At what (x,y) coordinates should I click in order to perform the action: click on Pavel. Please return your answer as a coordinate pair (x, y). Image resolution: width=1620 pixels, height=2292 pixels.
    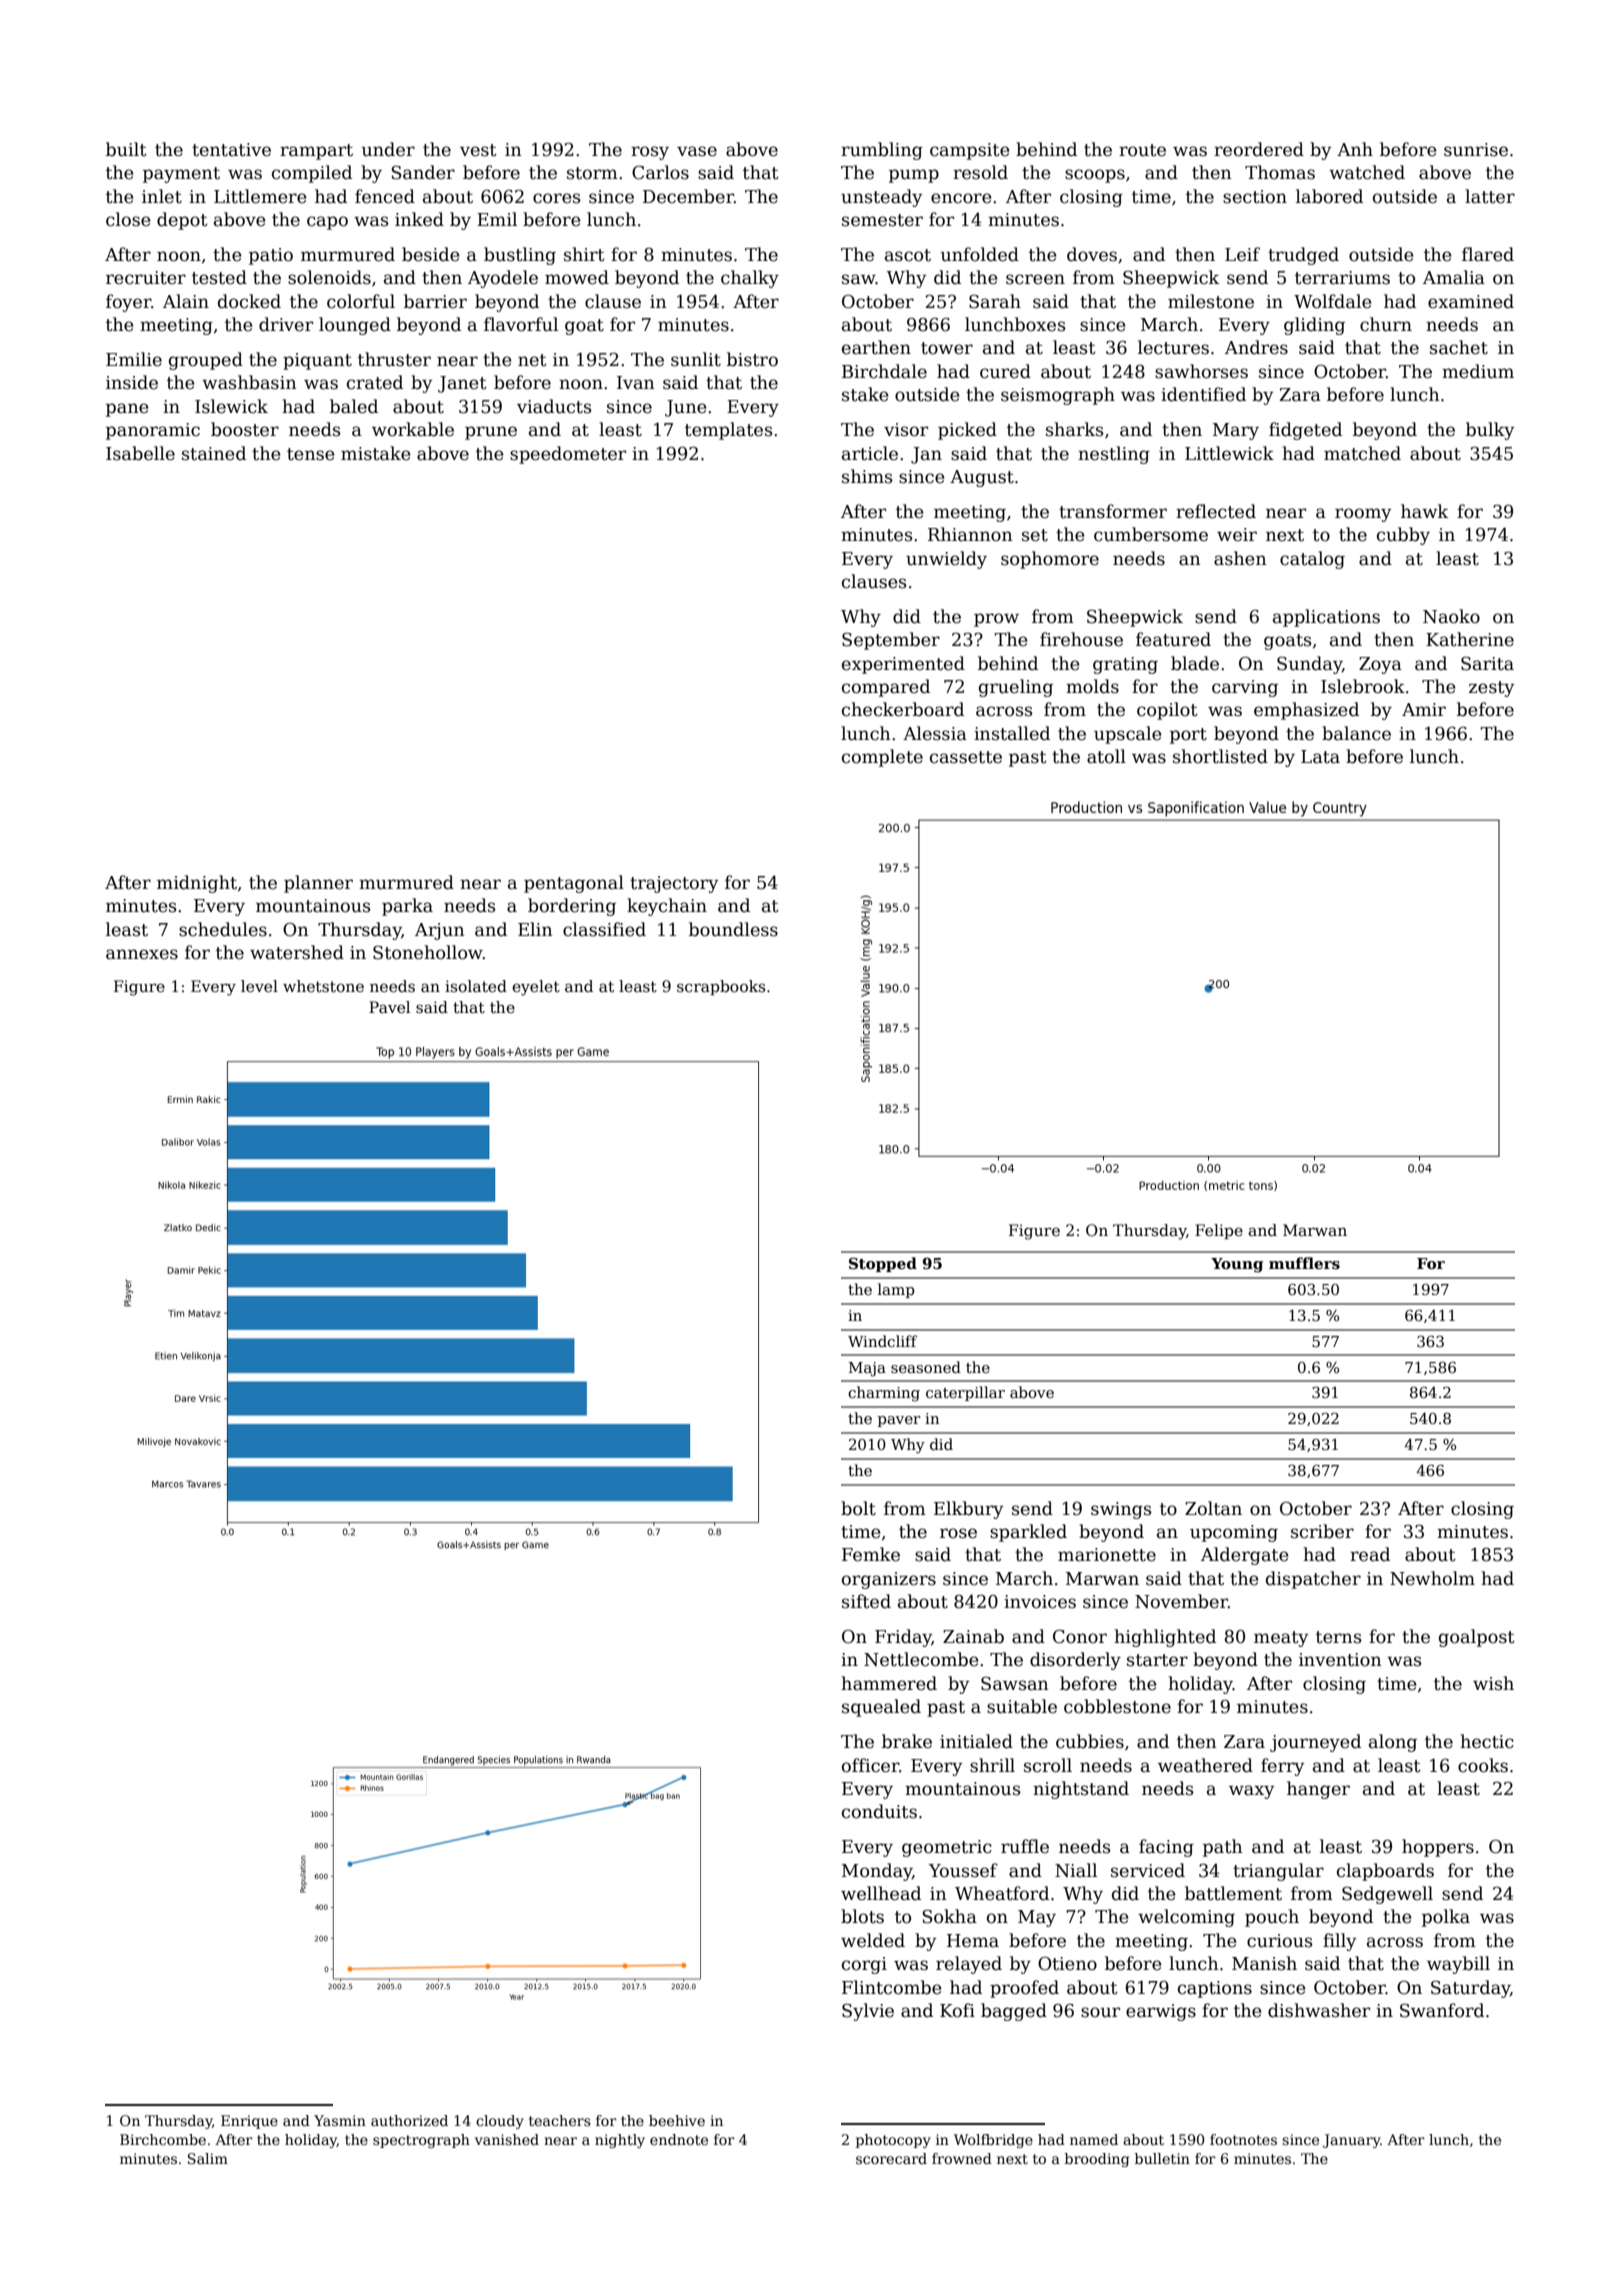
    Looking at the image, I should click on (389, 1007).
